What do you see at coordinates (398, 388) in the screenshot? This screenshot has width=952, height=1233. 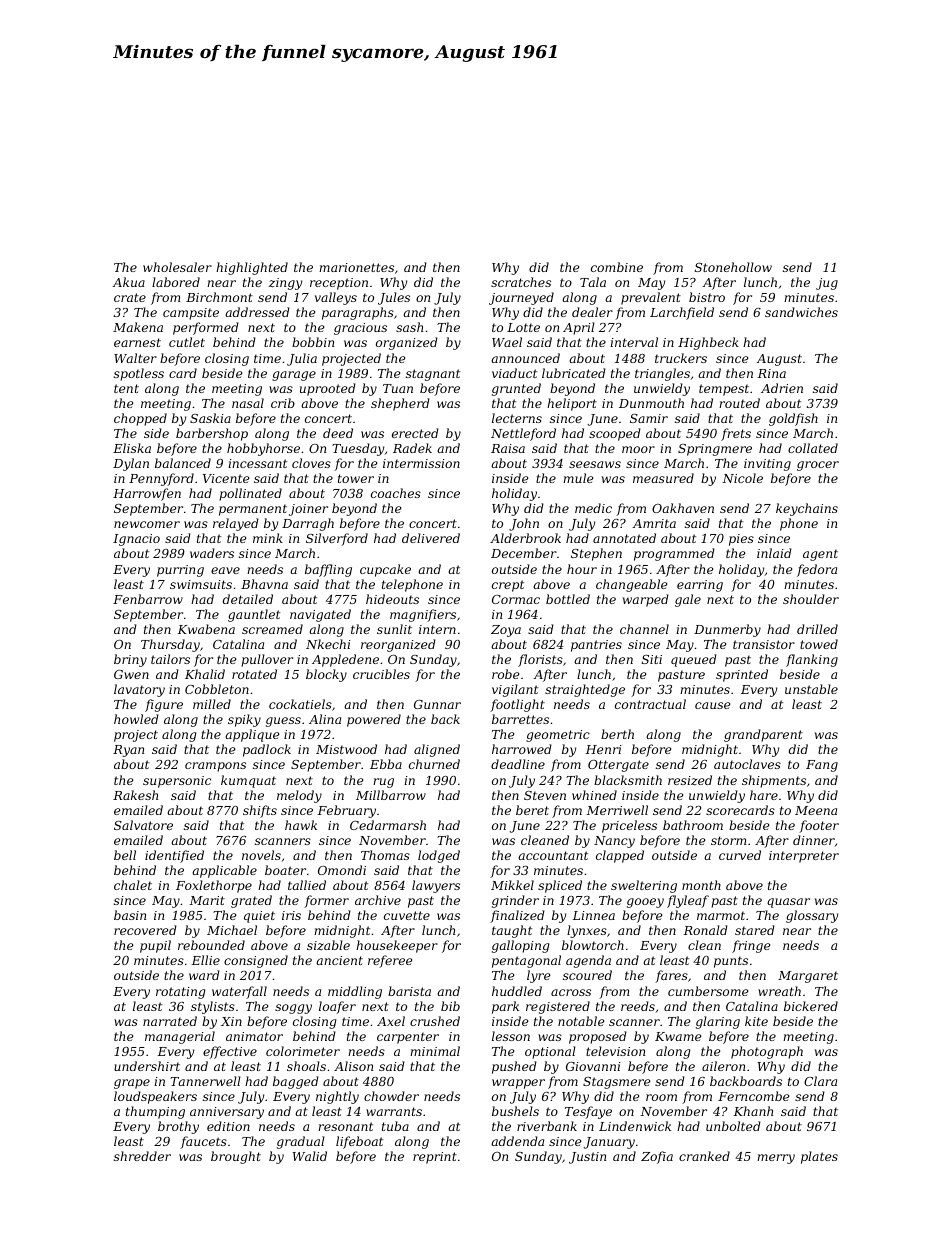 I see `Tuan` at bounding box center [398, 388].
